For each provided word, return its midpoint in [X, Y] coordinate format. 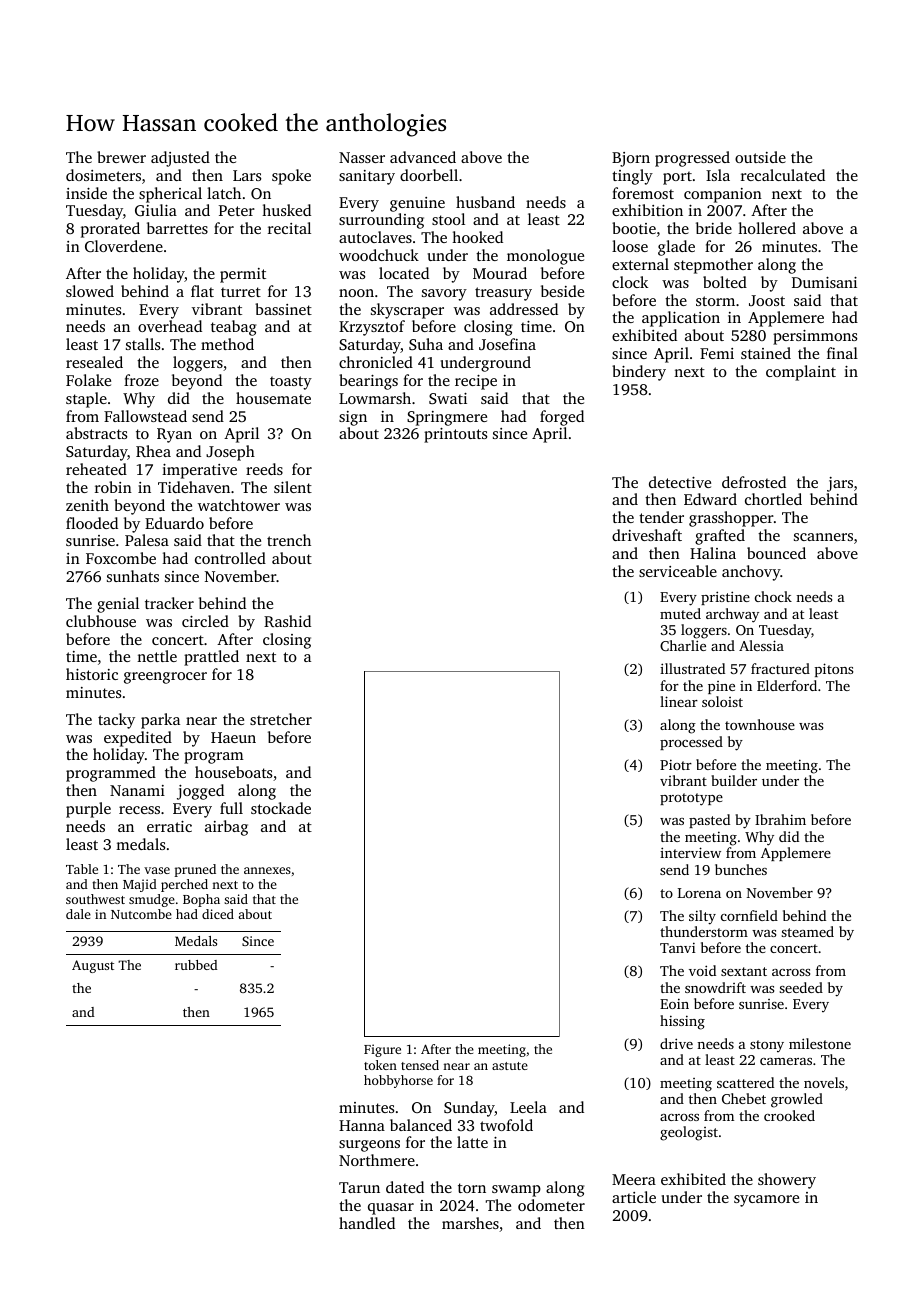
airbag [226, 828]
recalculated [783, 175]
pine [721, 687]
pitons [834, 670]
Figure [382, 1050]
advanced [423, 157]
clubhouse [101, 621]
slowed [90, 291]
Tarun [359, 1187]
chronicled [376, 362]
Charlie [683, 645]
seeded [801, 987]
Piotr [676, 764]
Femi [717, 353]
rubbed [196, 965]
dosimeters [103, 175]
